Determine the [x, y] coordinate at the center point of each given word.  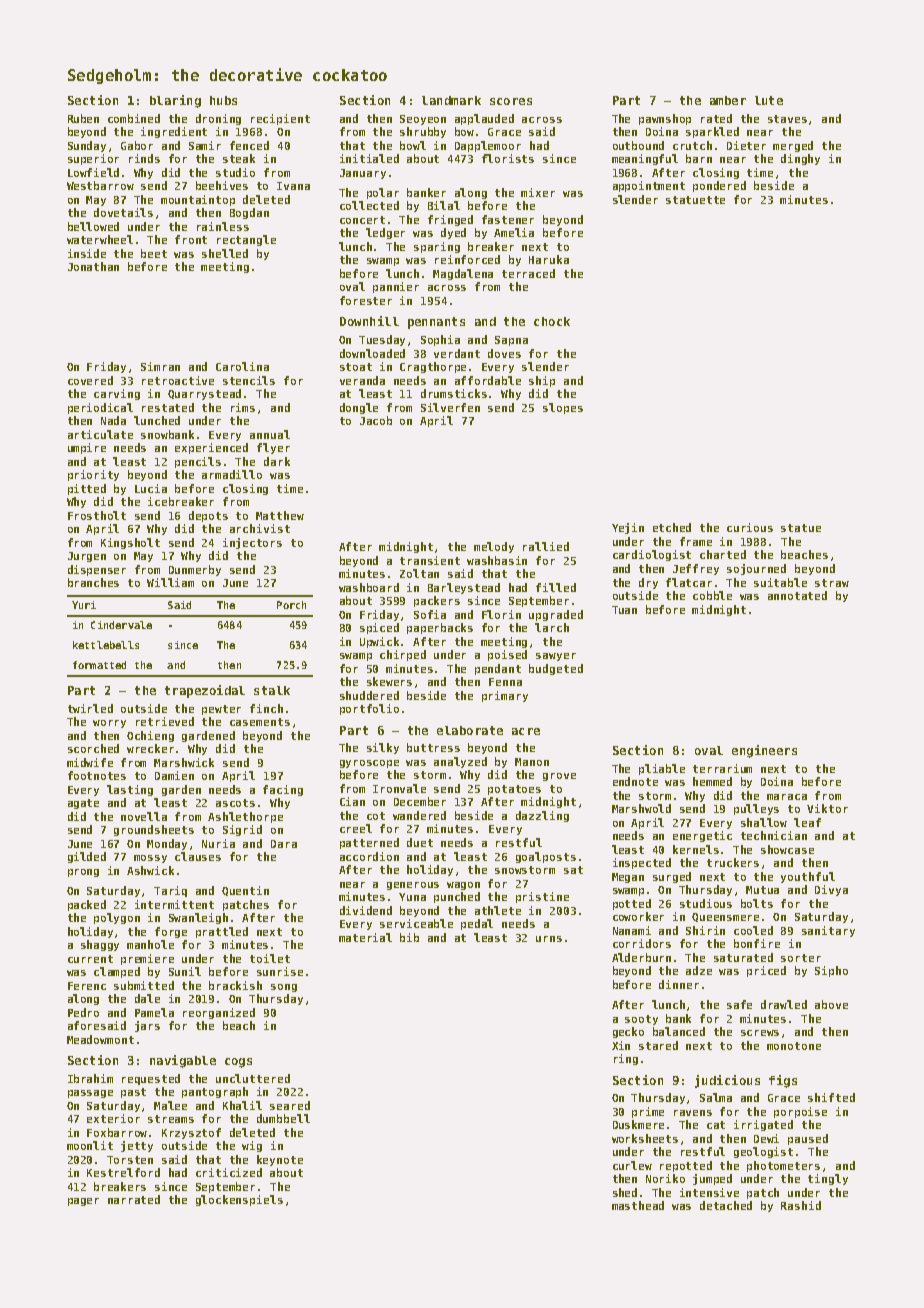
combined [134, 118]
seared [290, 1105]
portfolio [369, 709]
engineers [764, 751]
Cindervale [121, 625]
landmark [451, 100]
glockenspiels [239, 1200]
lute [769, 100]
